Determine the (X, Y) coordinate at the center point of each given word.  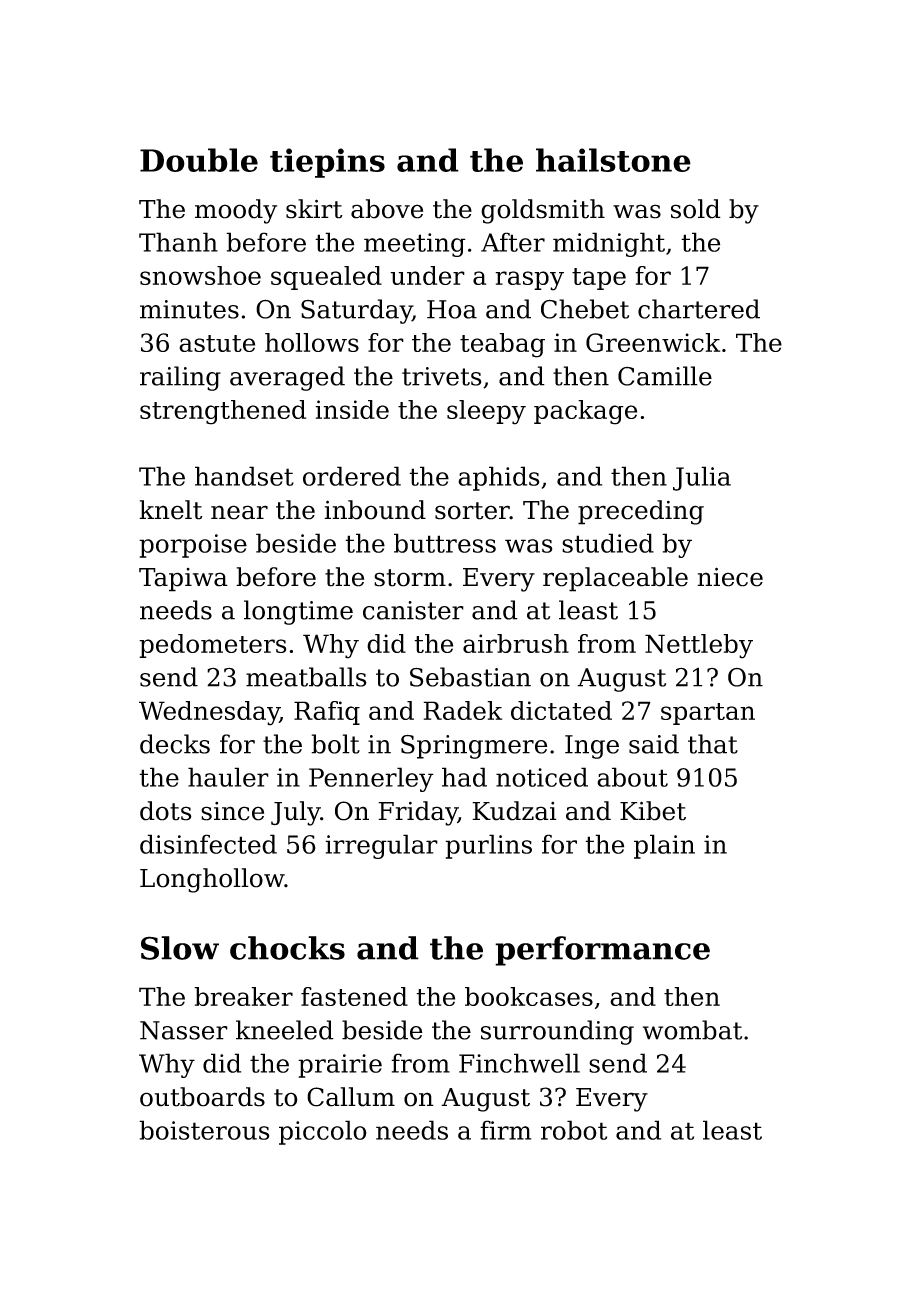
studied (608, 543)
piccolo (323, 1132)
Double (199, 160)
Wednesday (209, 713)
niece (730, 577)
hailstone (613, 160)
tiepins (327, 163)
